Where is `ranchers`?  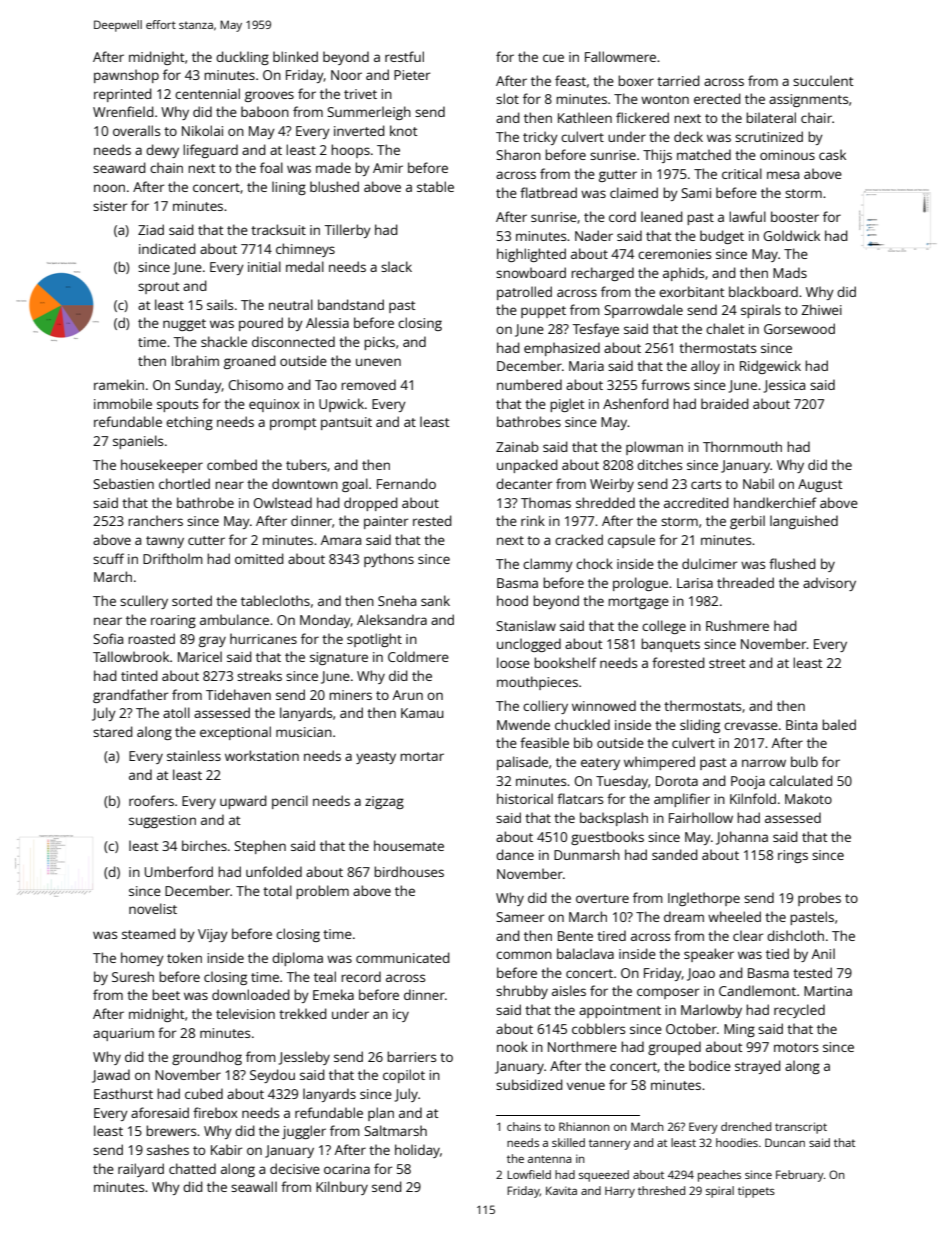 ranchers is located at coordinates (155, 520).
